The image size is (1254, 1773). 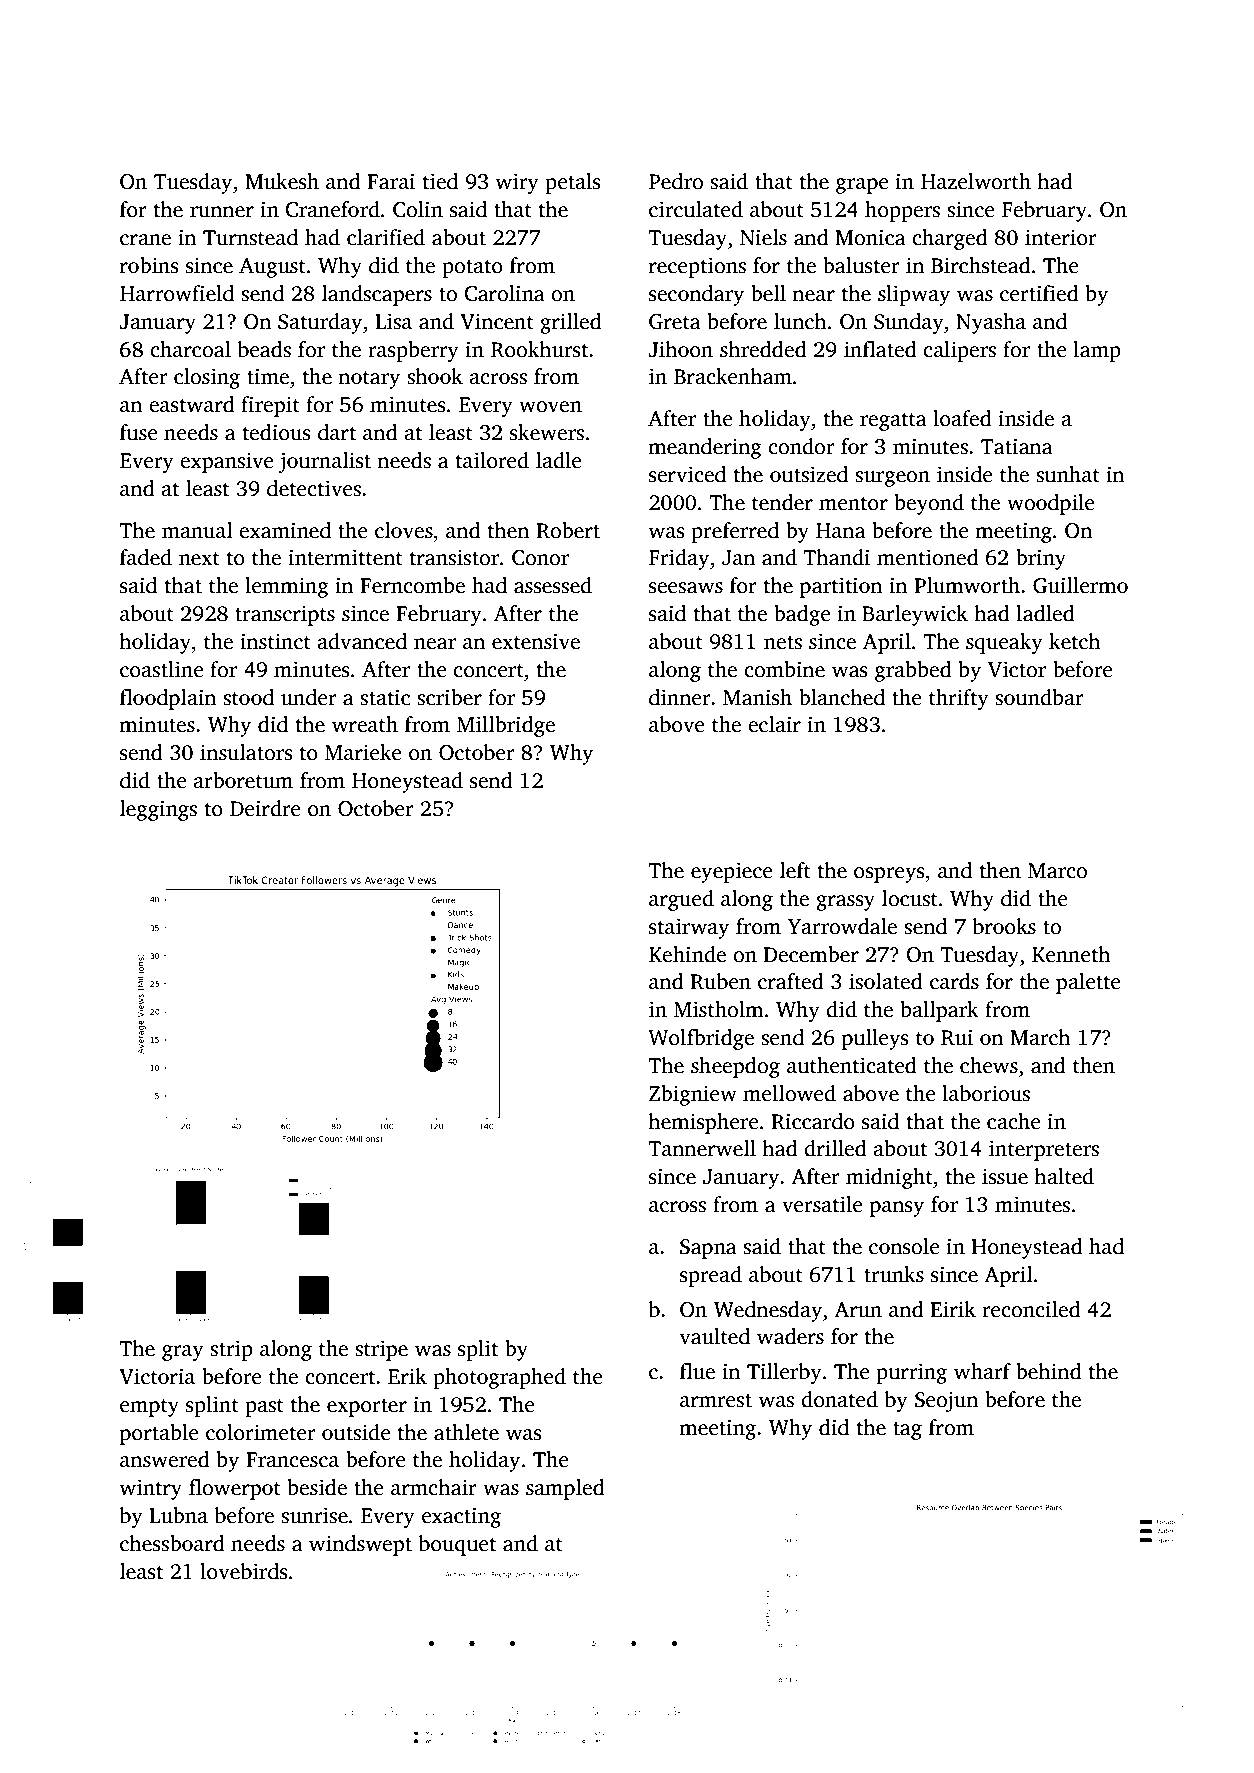 What do you see at coordinates (362, 641) in the document?
I see `advanced` at bounding box center [362, 641].
